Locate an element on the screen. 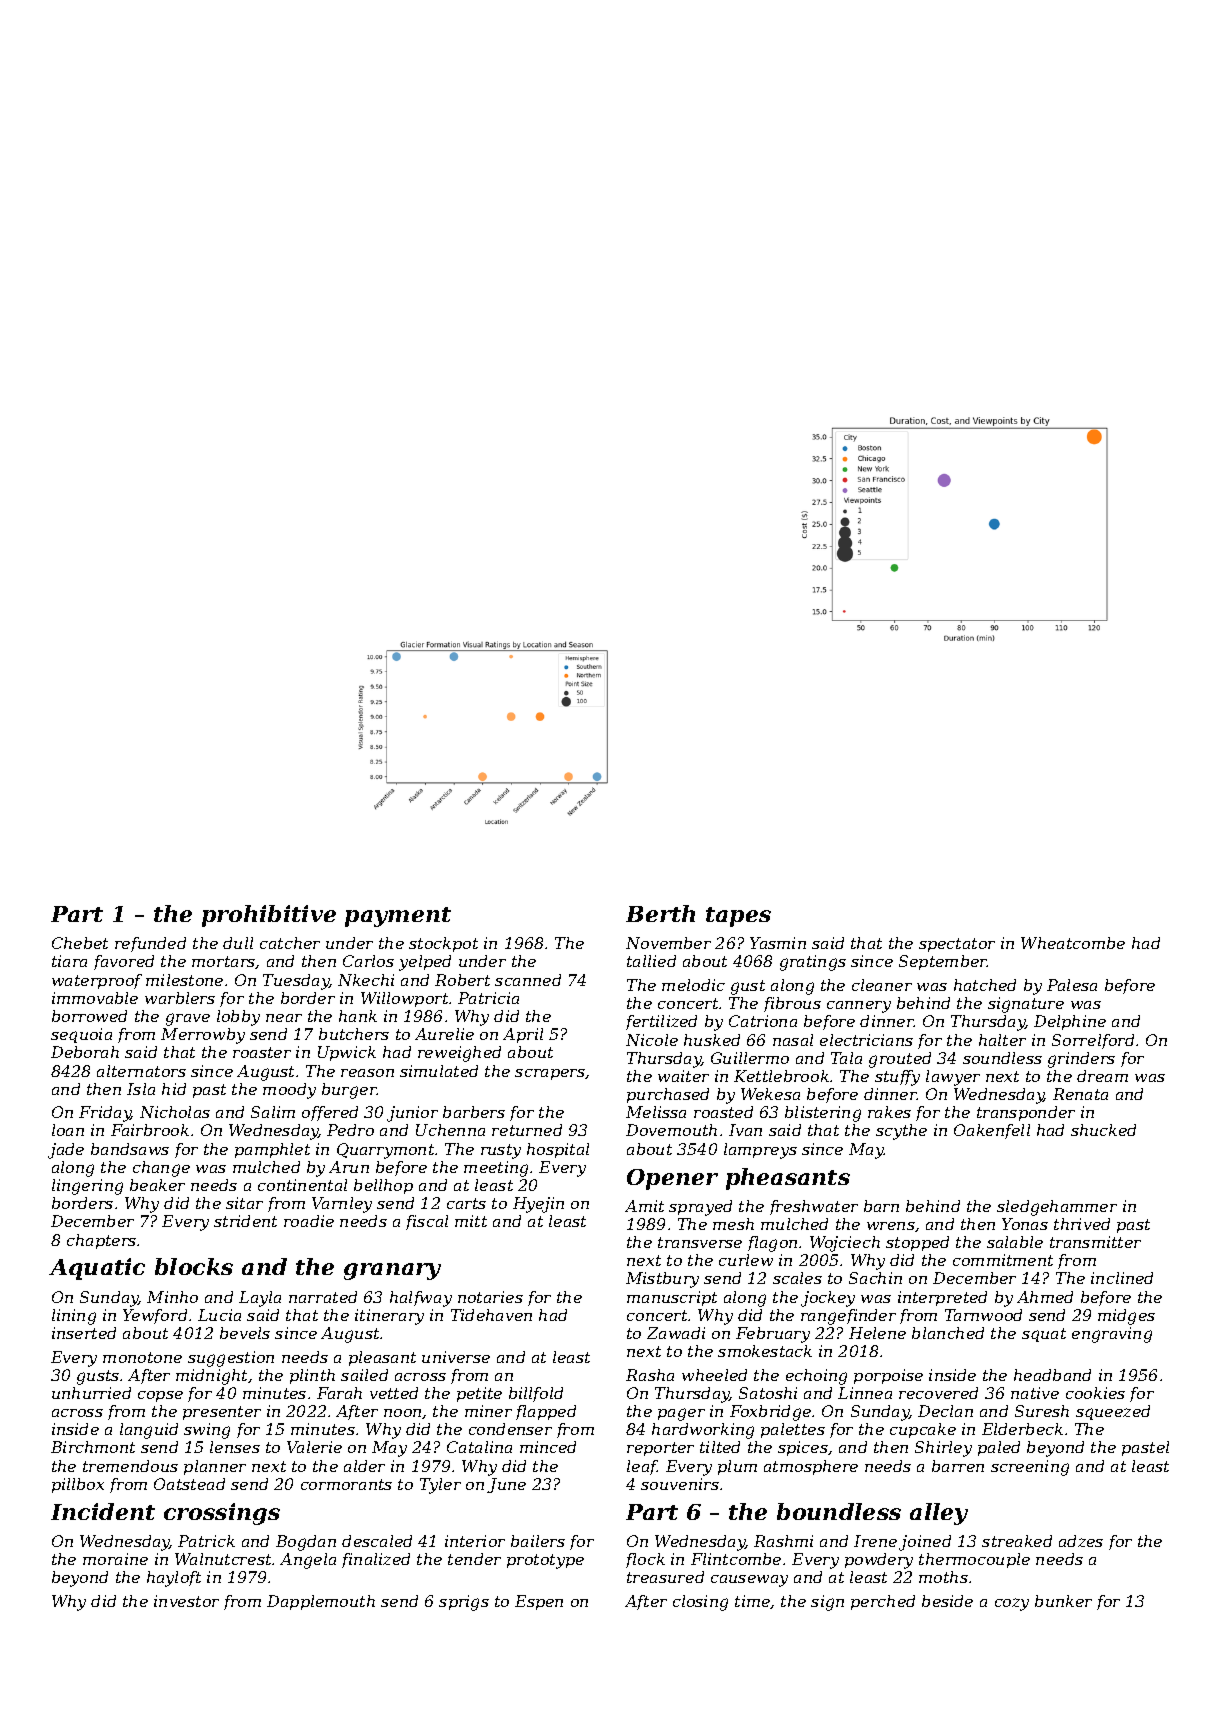  monotone is located at coordinates (142, 1357).
